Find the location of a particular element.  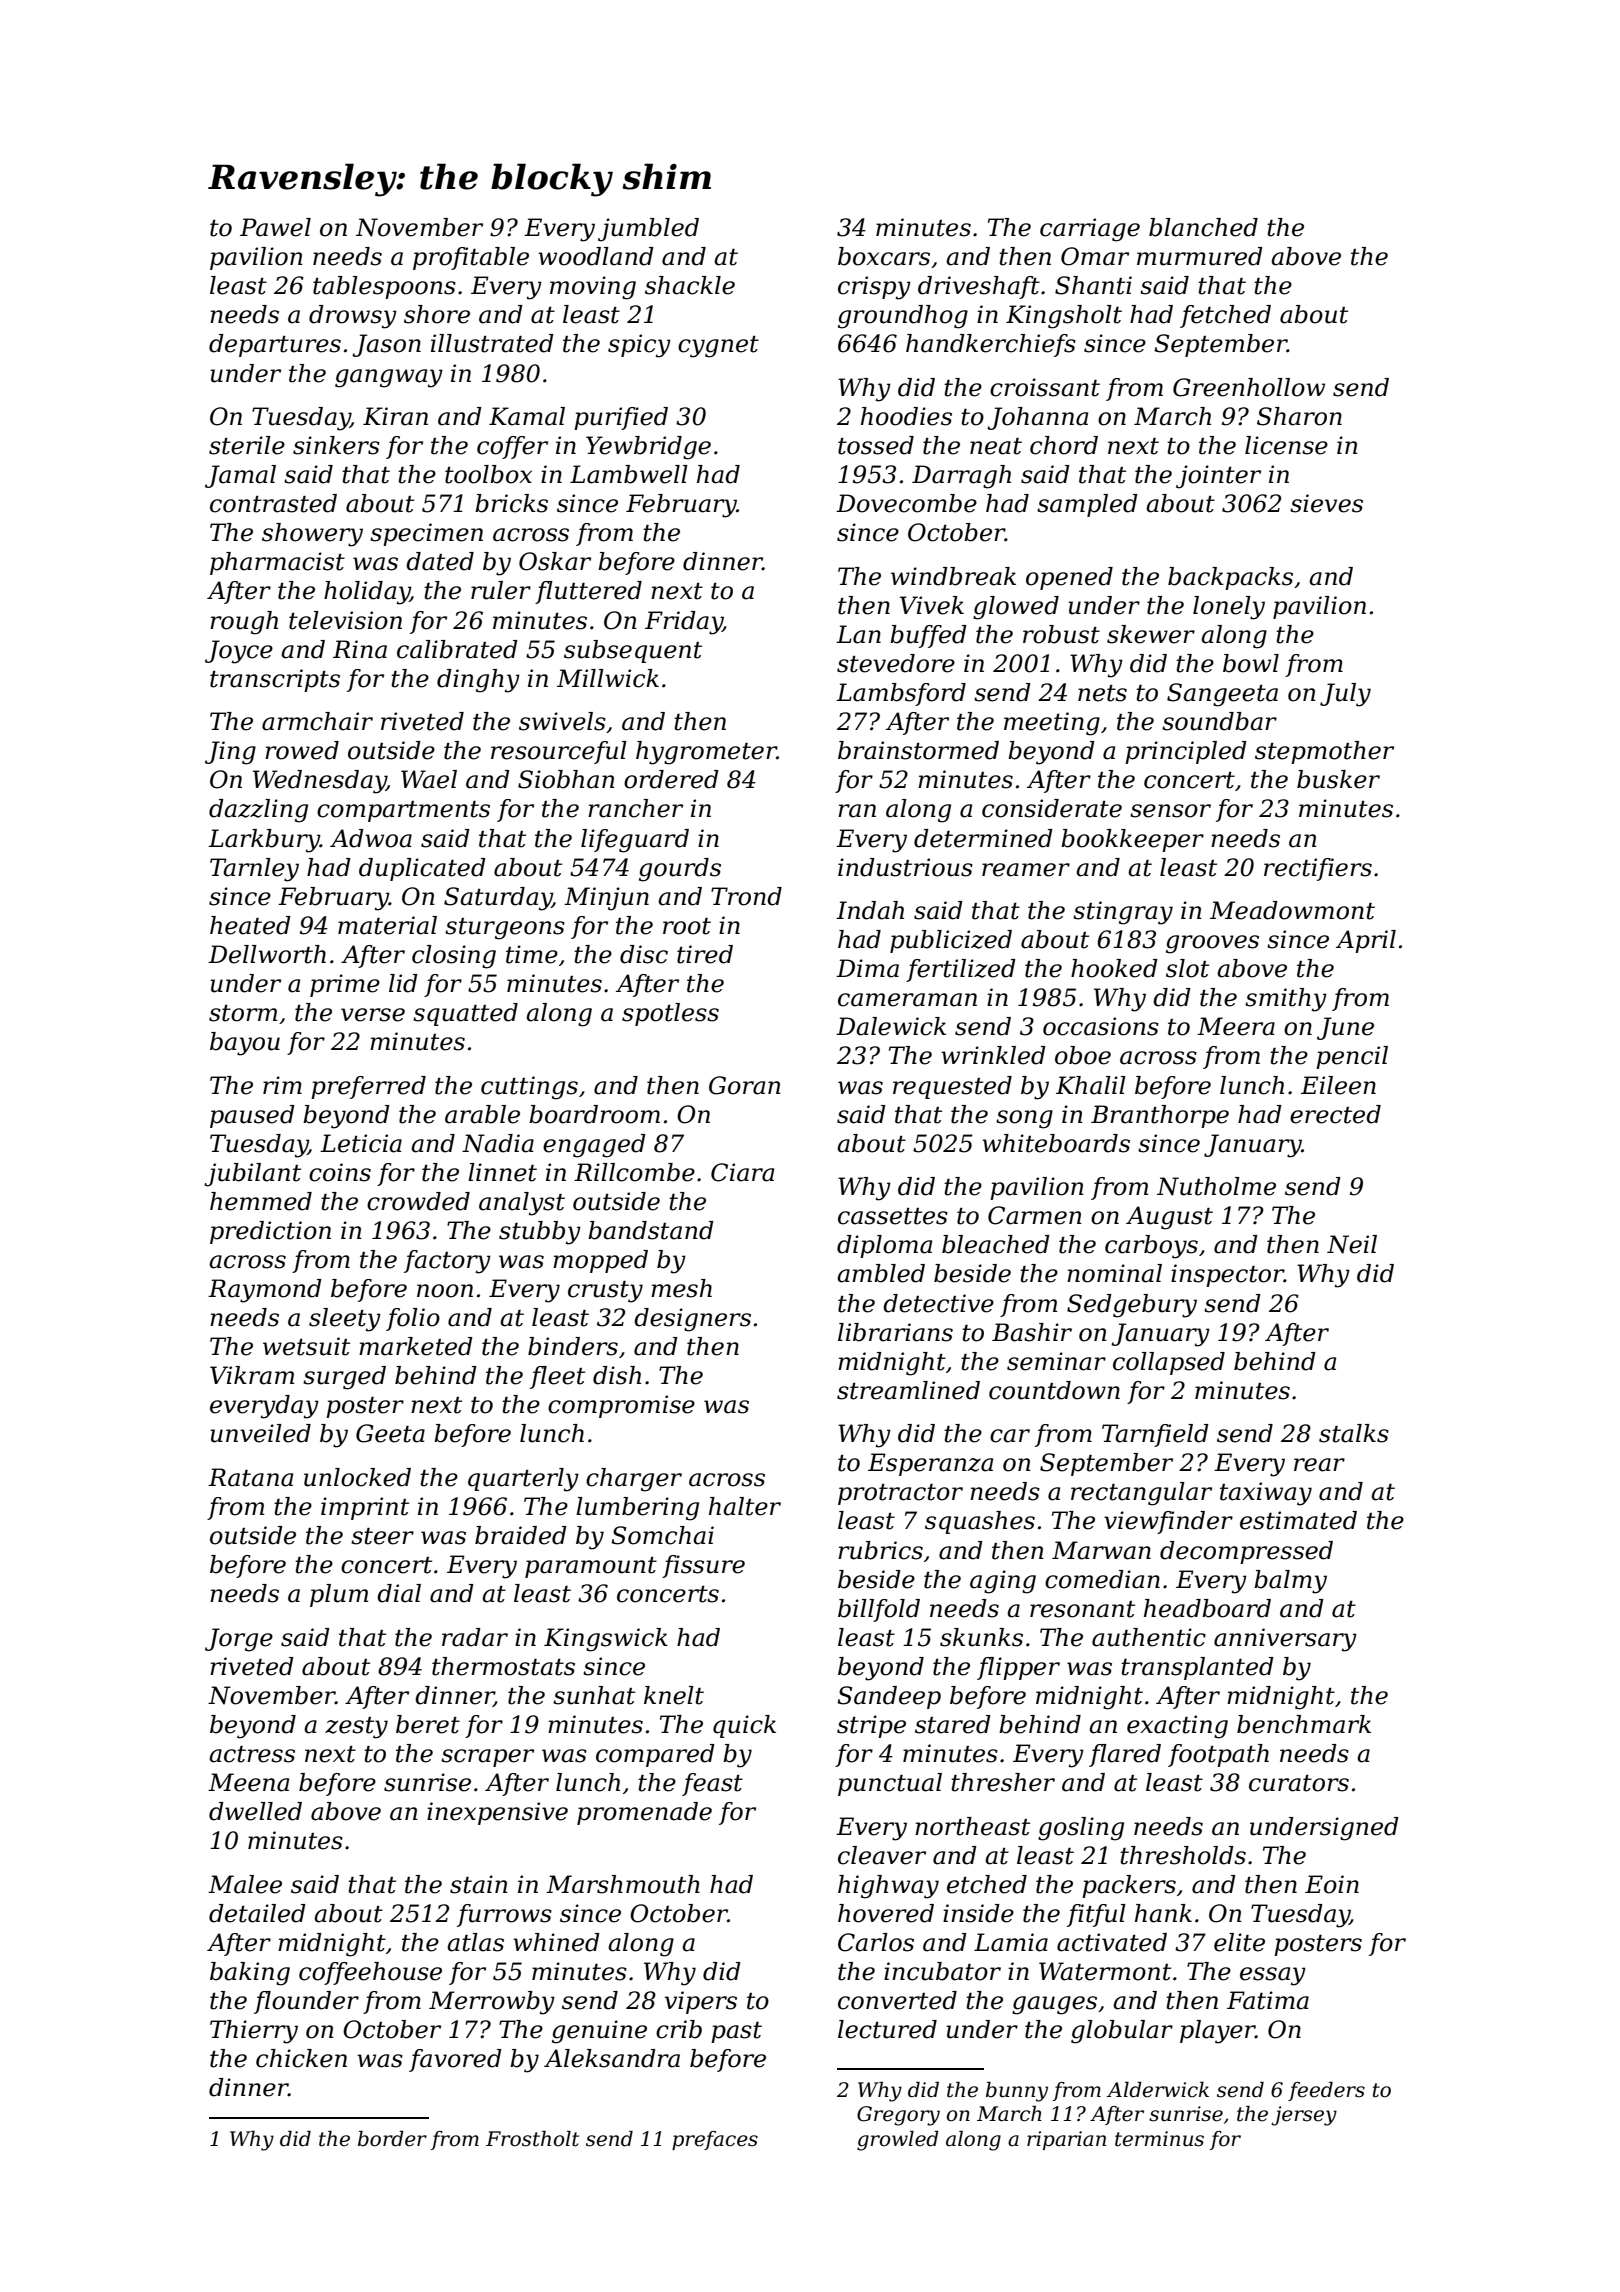

Indah is located at coordinates (870, 910).
